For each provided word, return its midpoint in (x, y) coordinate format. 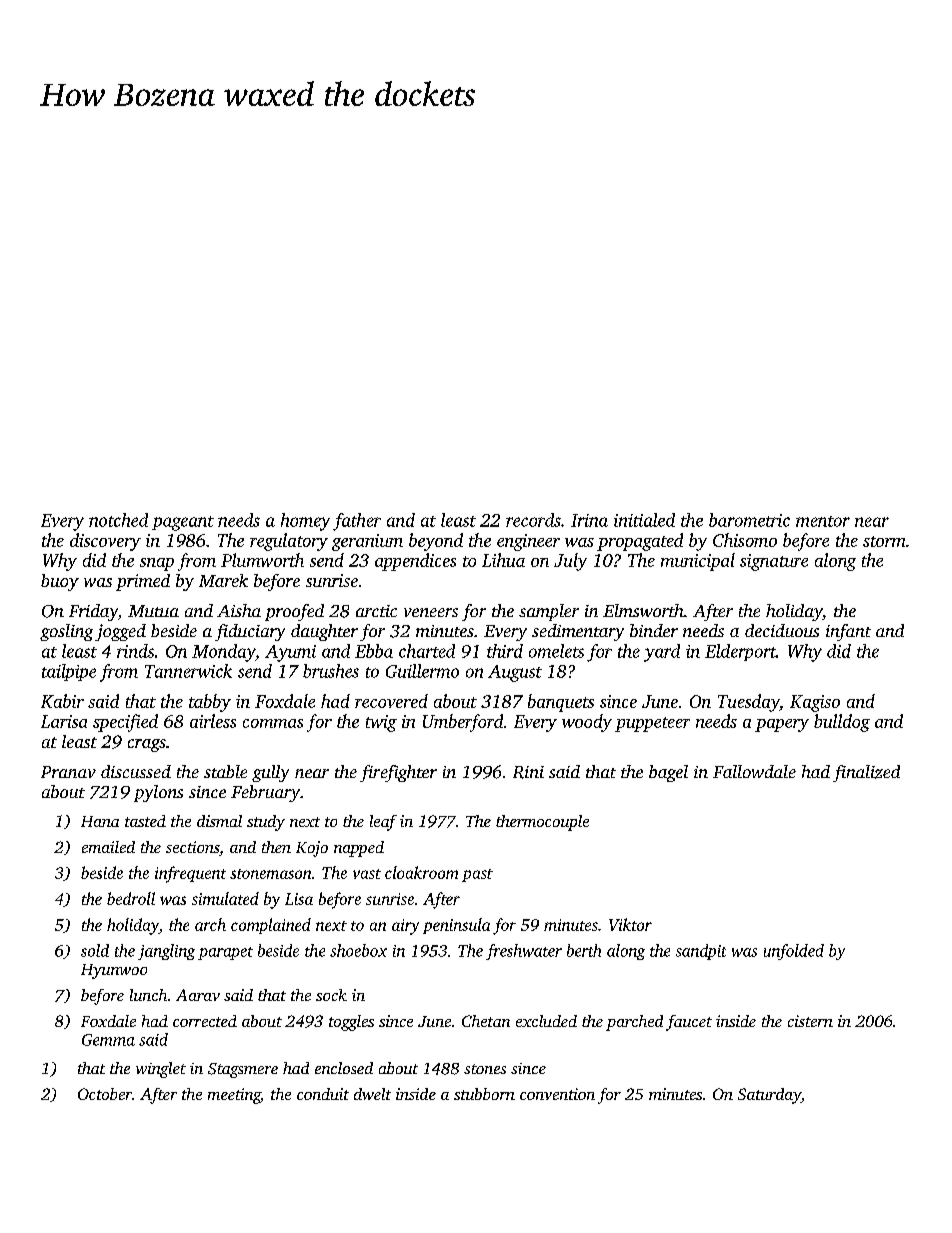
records (533, 520)
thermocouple (542, 823)
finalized (866, 773)
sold (95, 950)
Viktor (630, 924)
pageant (183, 523)
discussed (136, 771)
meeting (234, 1096)
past (477, 875)
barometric (749, 520)
